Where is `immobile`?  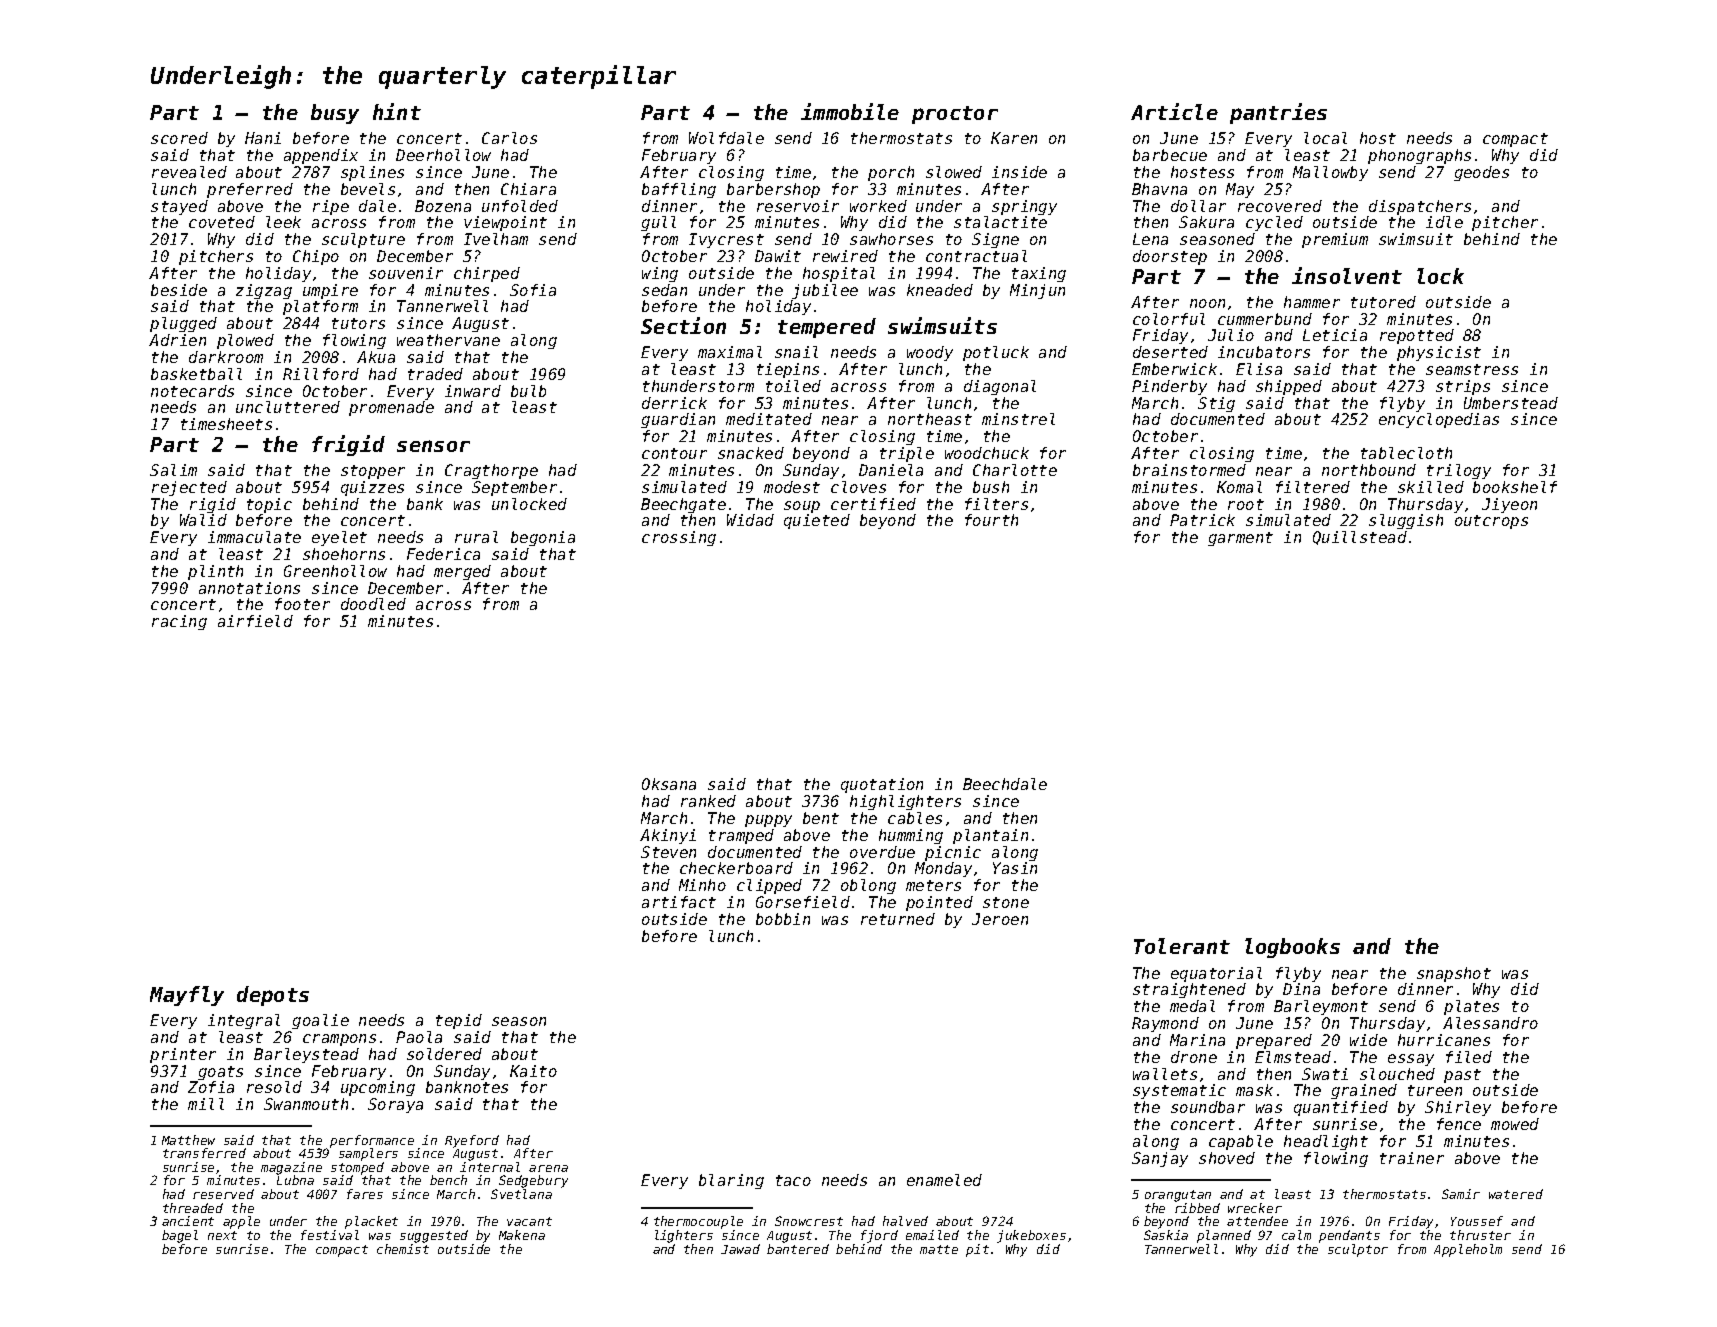 immobile is located at coordinates (850, 111).
